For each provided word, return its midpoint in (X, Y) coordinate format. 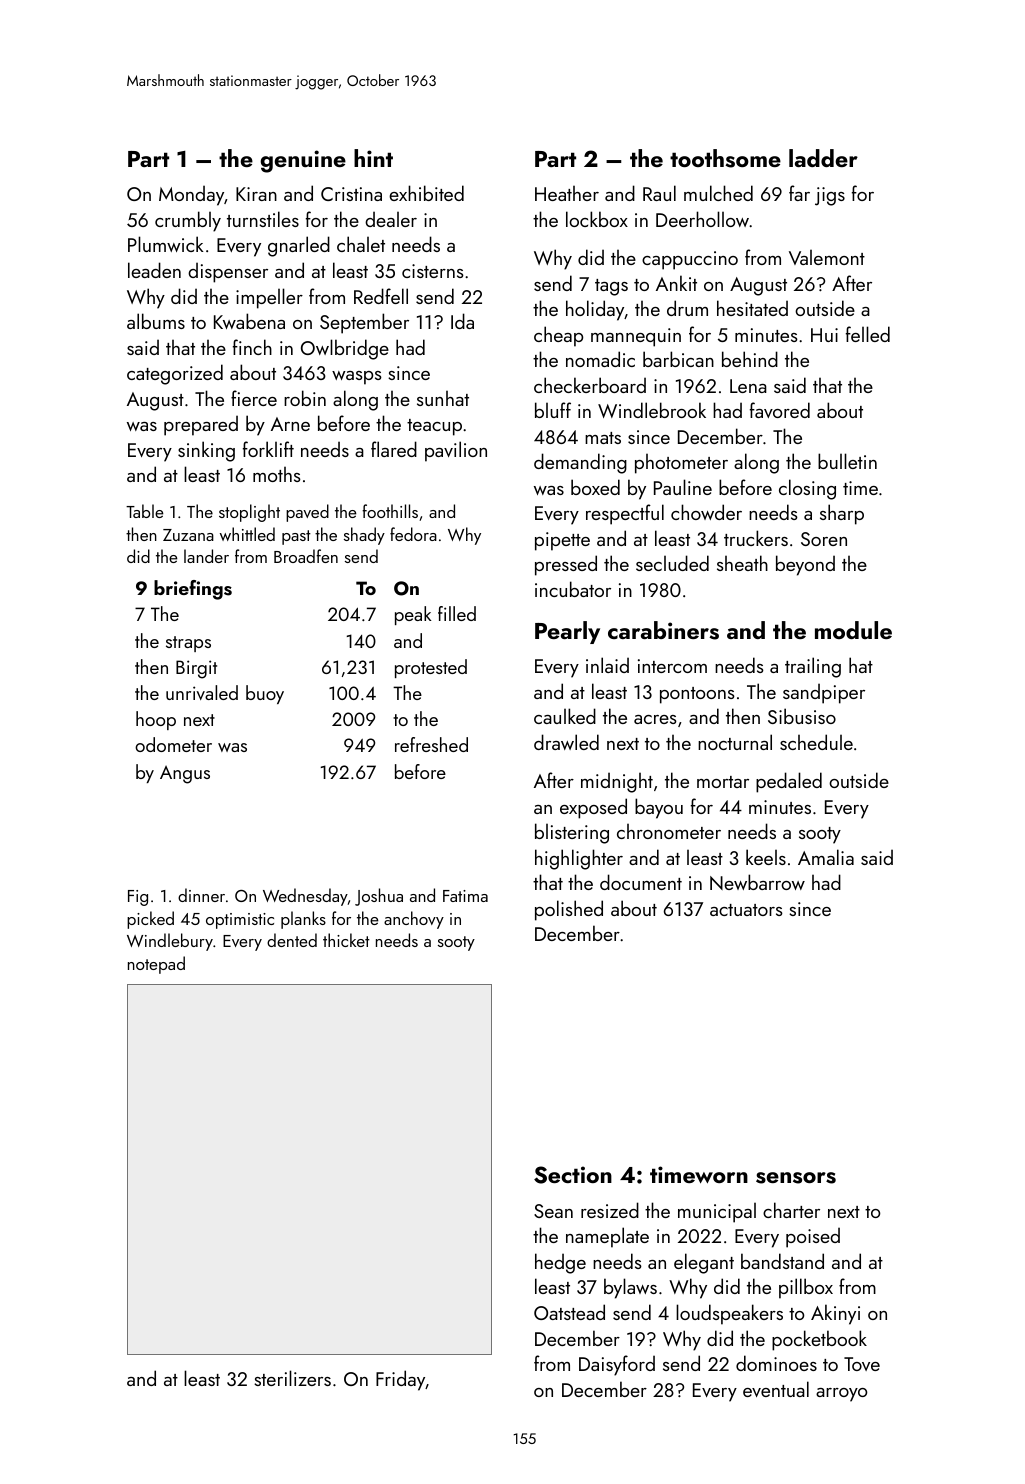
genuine (303, 161)
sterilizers (292, 1378)
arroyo (841, 1395)
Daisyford (617, 1365)
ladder (823, 158)
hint (373, 158)
